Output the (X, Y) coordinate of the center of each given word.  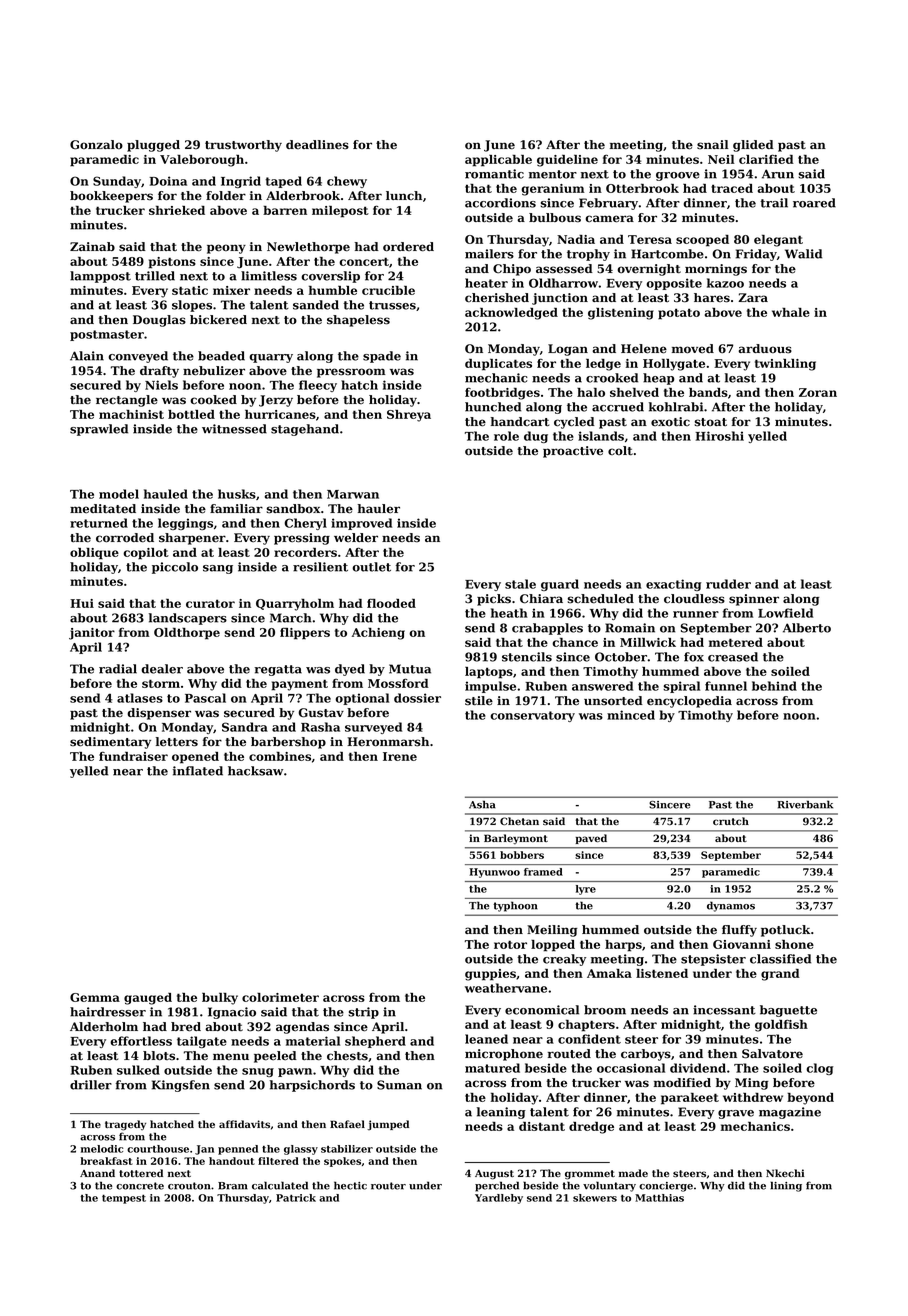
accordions (500, 203)
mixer (231, 290)
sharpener (192, 539)
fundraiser (133, 756)
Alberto (807, 628)
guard (560, 585)
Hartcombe (667, 254)
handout (232, 1161)
